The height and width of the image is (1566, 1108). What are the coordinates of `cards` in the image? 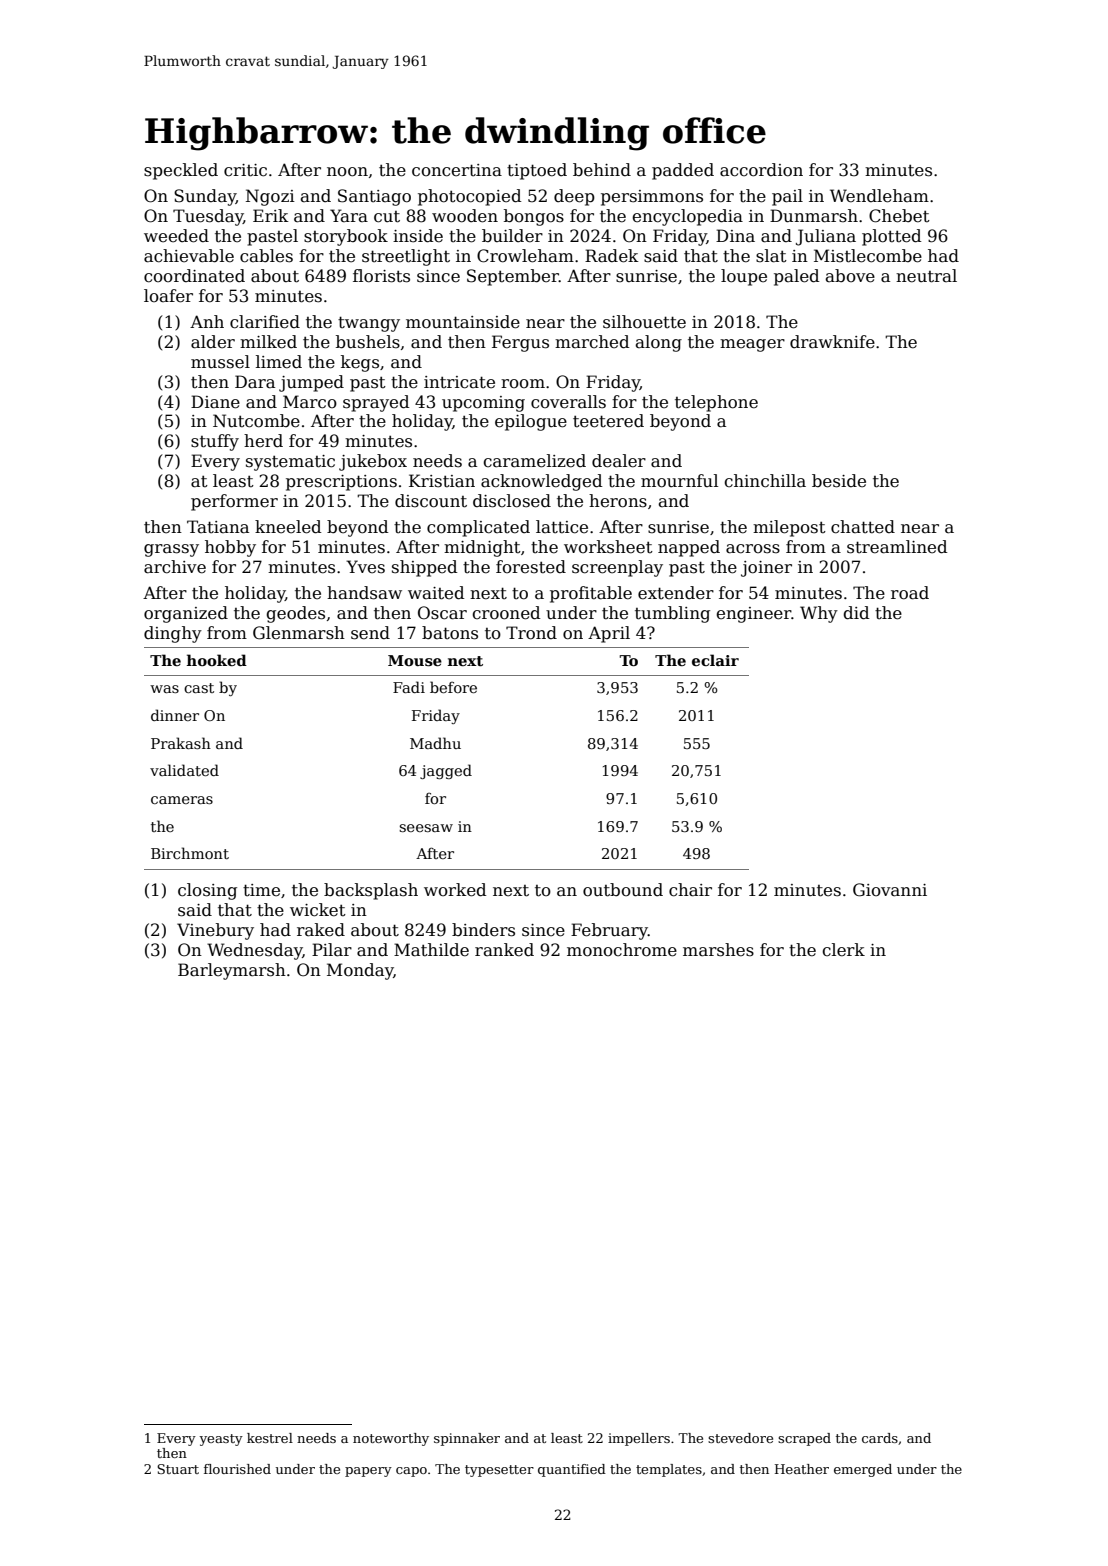 It's located at (880, 1438).
